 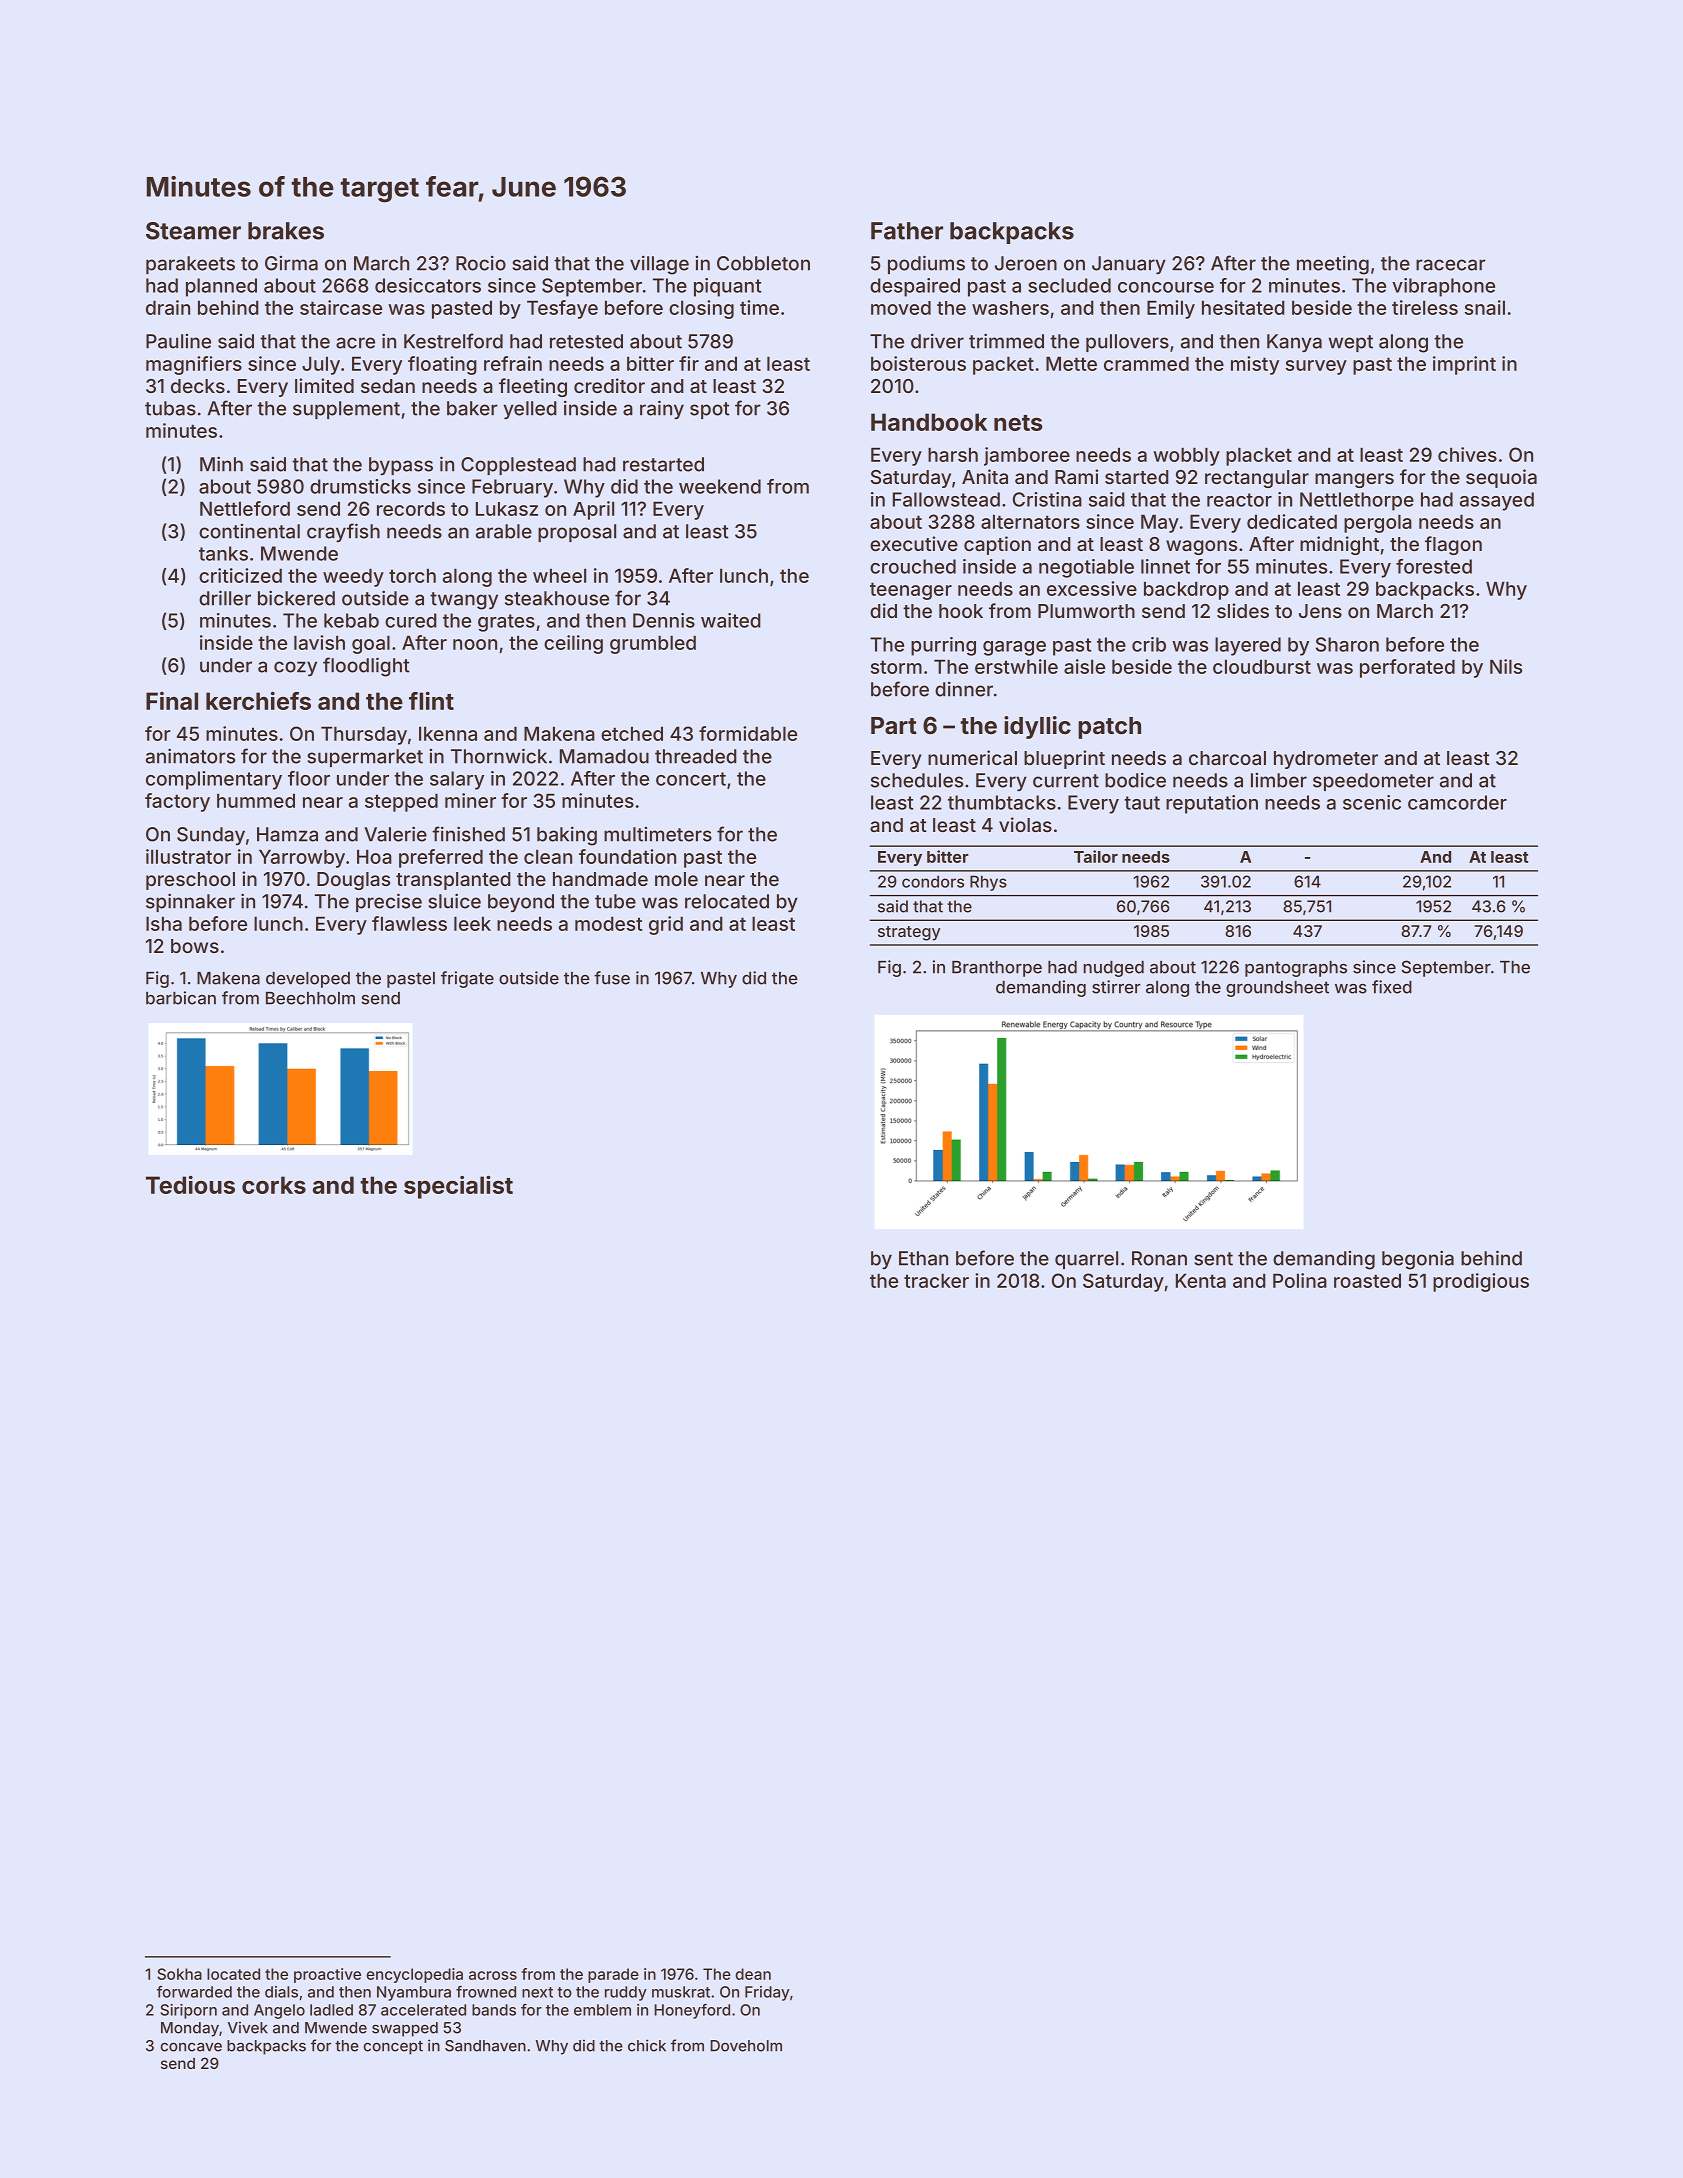 What do you see at coordinates (458, 1187) in the page?
I see `specialist` at bounding box center [458, 1187].
